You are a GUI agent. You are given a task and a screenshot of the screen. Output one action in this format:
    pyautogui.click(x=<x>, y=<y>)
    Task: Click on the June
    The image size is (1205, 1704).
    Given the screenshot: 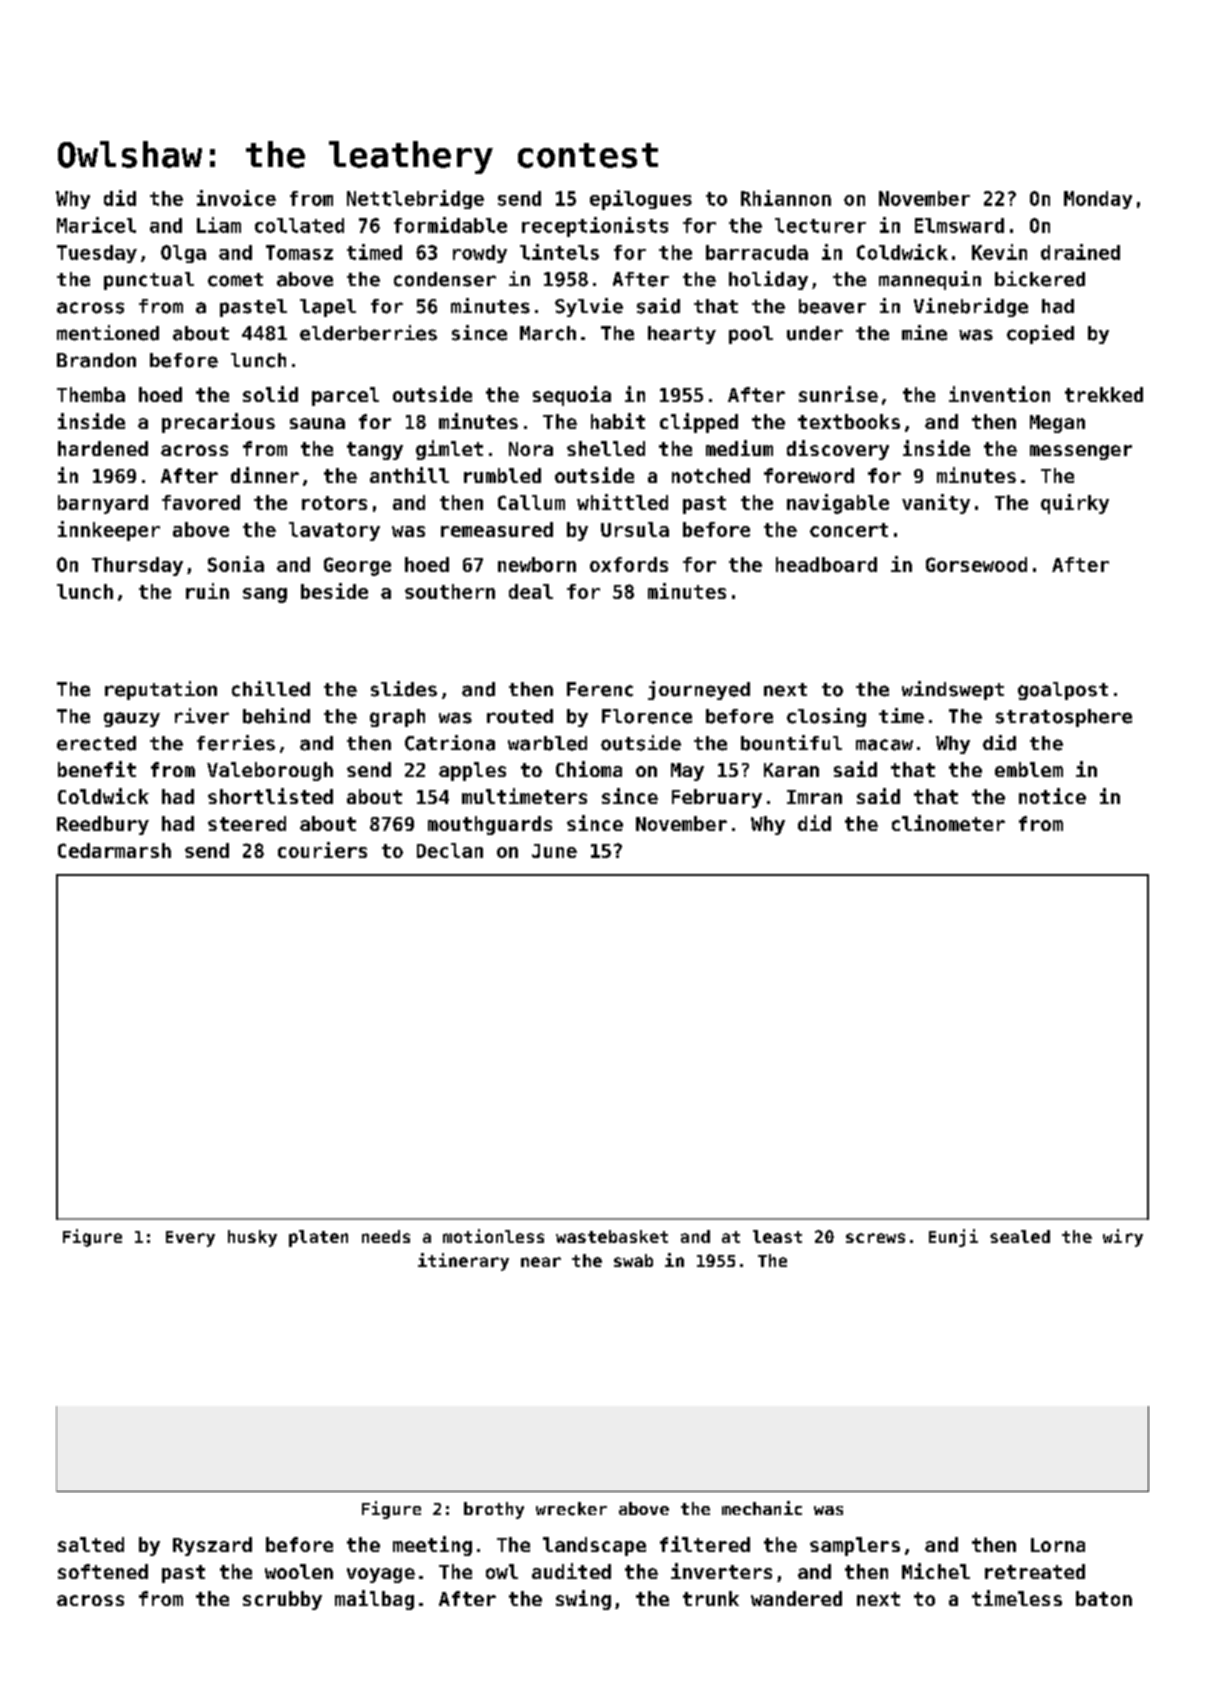 What is the action you would take?
    pyautogui.click(x=554, y=851)
